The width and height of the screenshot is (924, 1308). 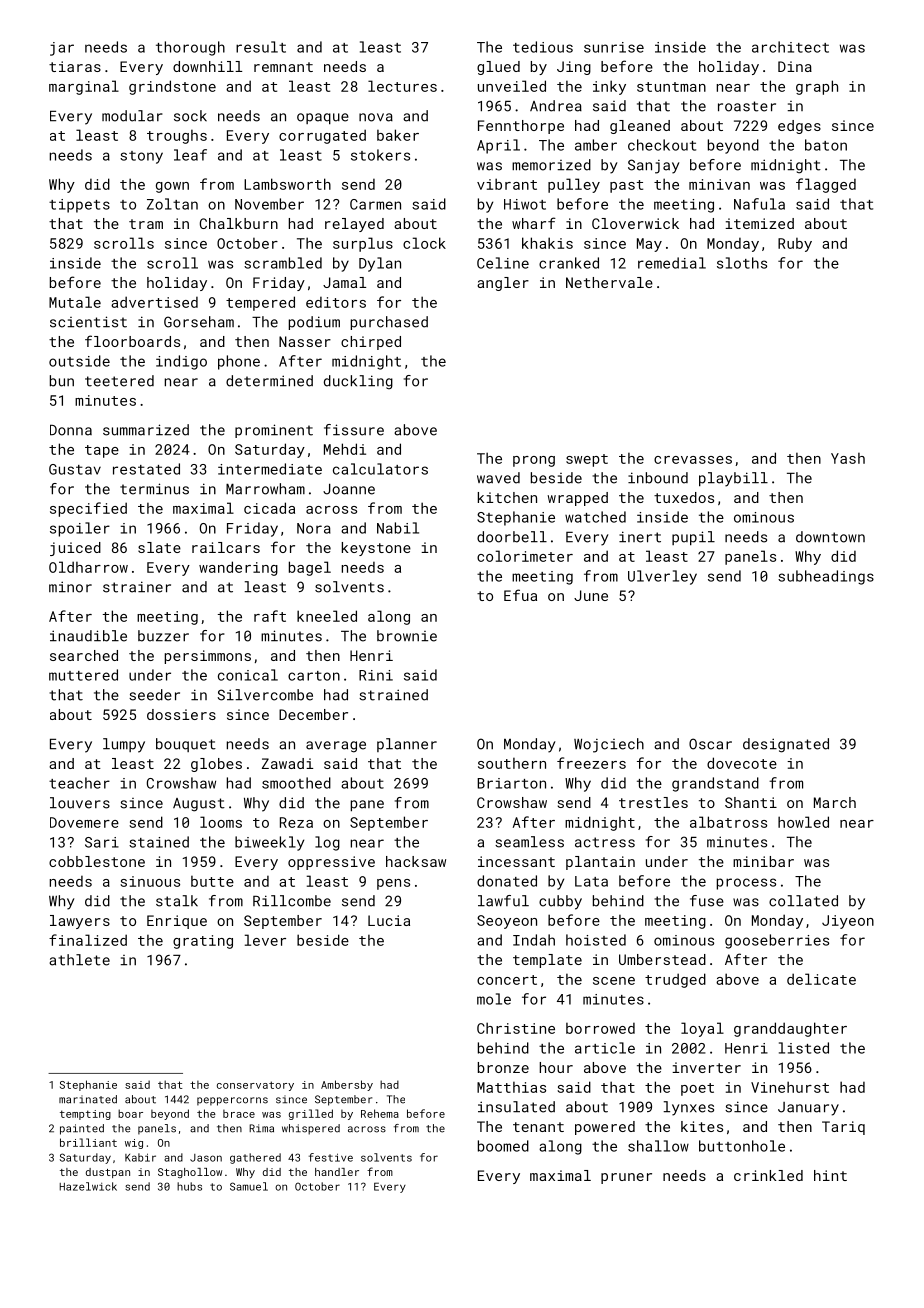 What do you see at coordinates (543, 47) in the screenshot?
I see `tedious` at bounding box center [543, 47].
